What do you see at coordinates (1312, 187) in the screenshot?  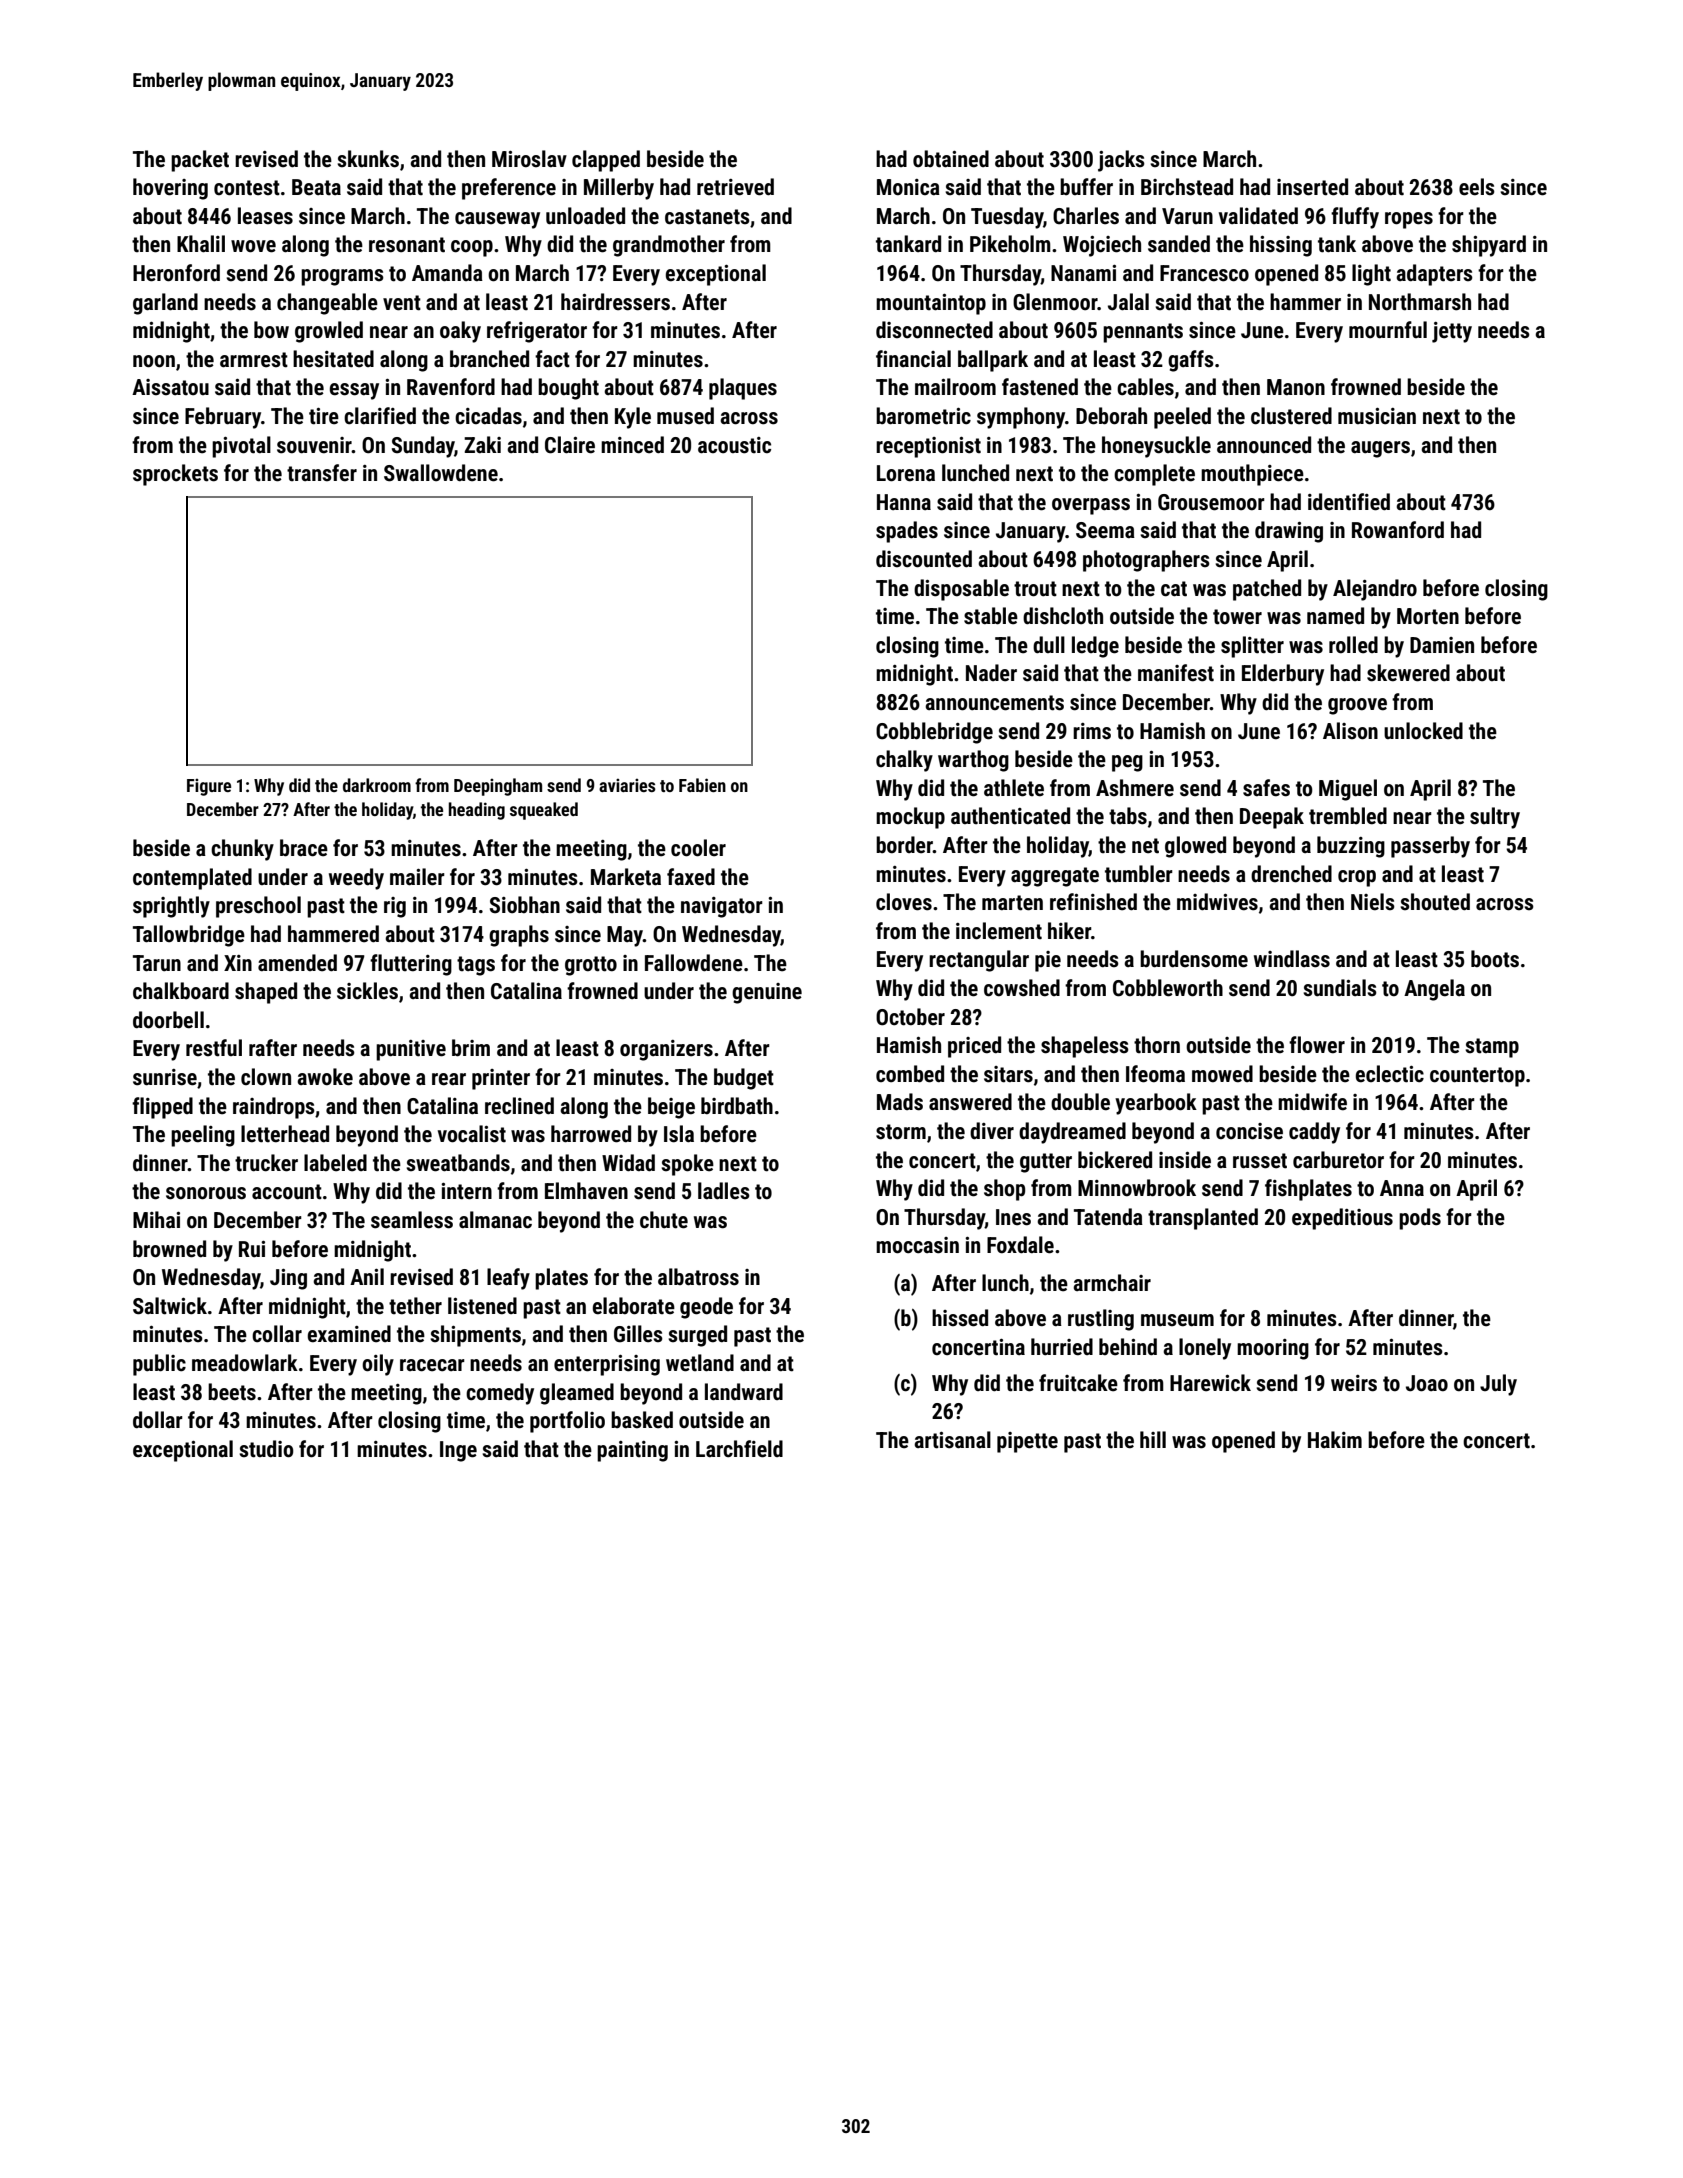 I see `inserted` at bounding box center [1312, 187].
